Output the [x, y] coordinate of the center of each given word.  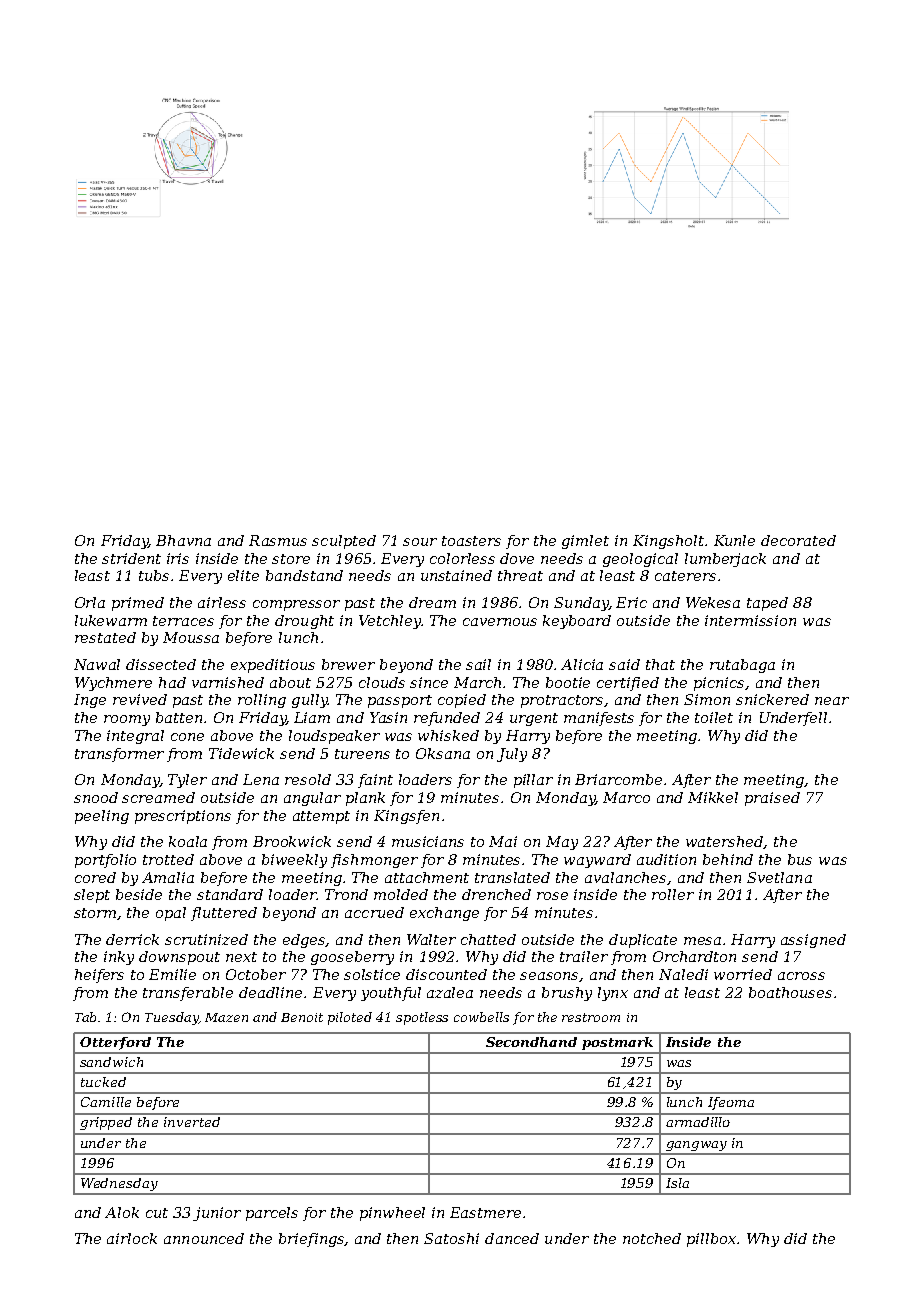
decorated [798, 540]
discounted [446, 974]
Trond [346, 894]
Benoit [302, 1017]
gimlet [585, 542]
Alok [122, 1212]
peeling [102, 817]
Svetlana [779, 877]
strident [131, 558]
